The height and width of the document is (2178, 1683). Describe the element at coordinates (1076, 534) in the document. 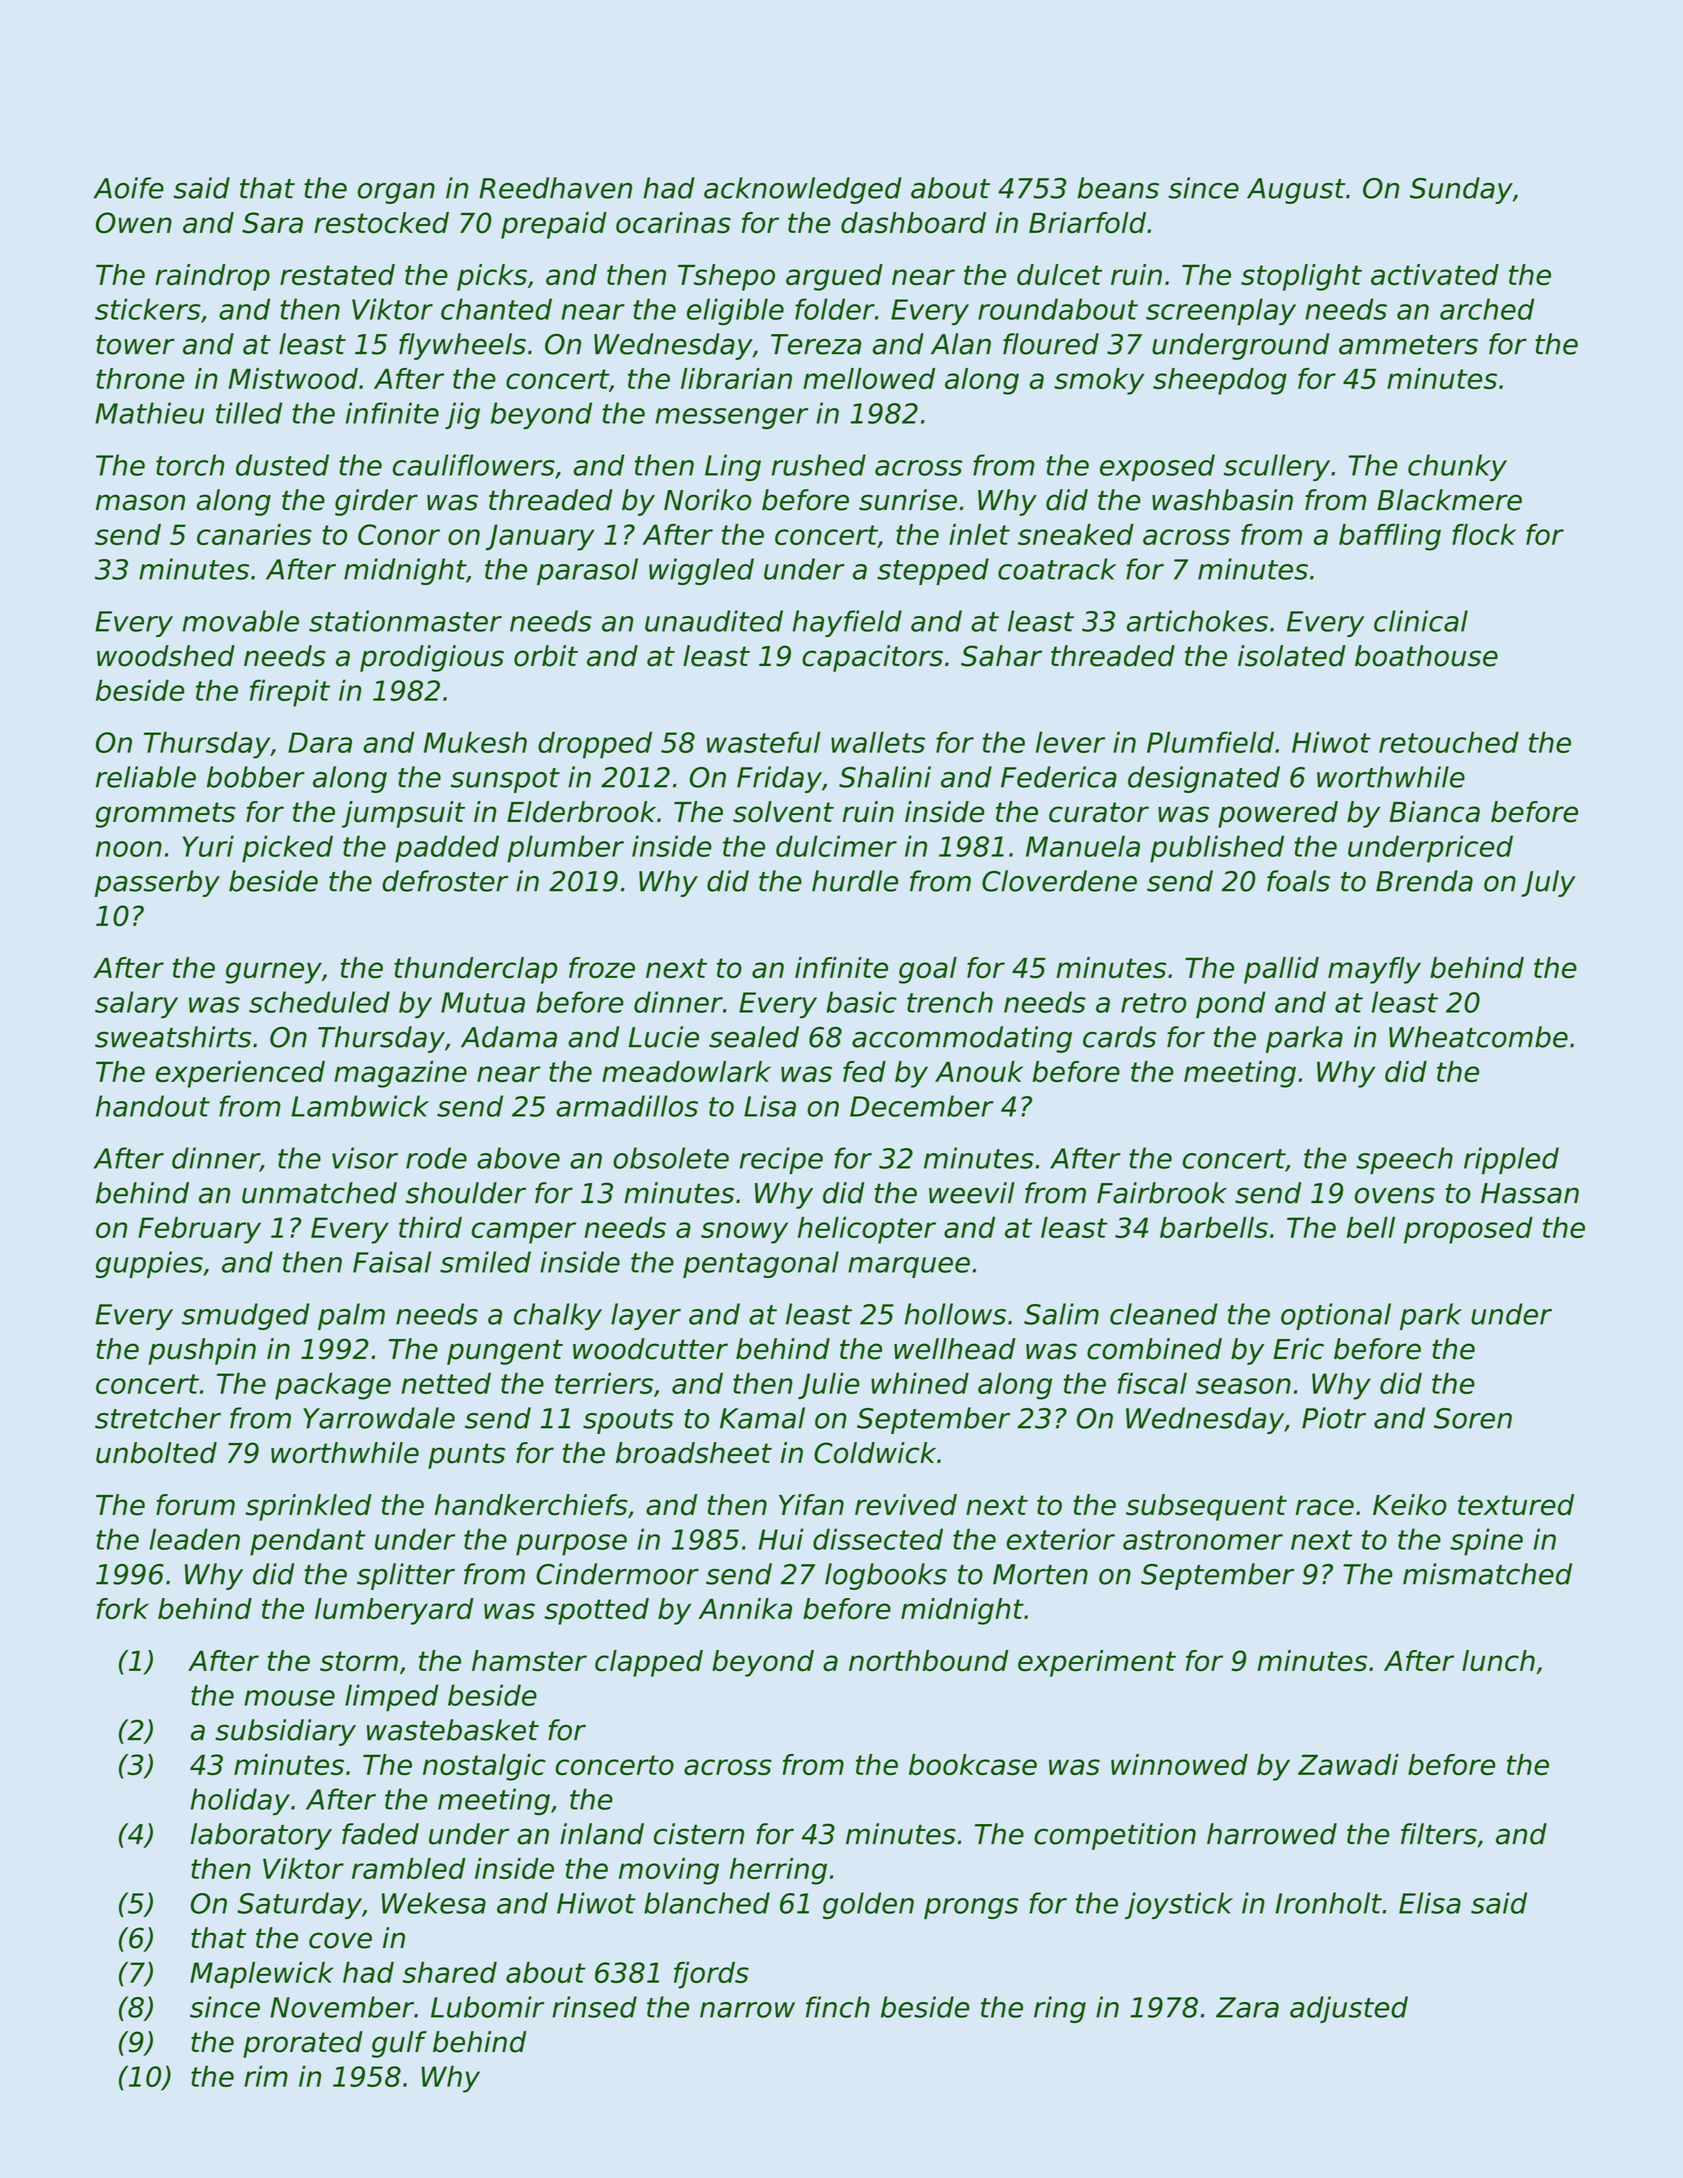

I see `sneaked` at that location.
